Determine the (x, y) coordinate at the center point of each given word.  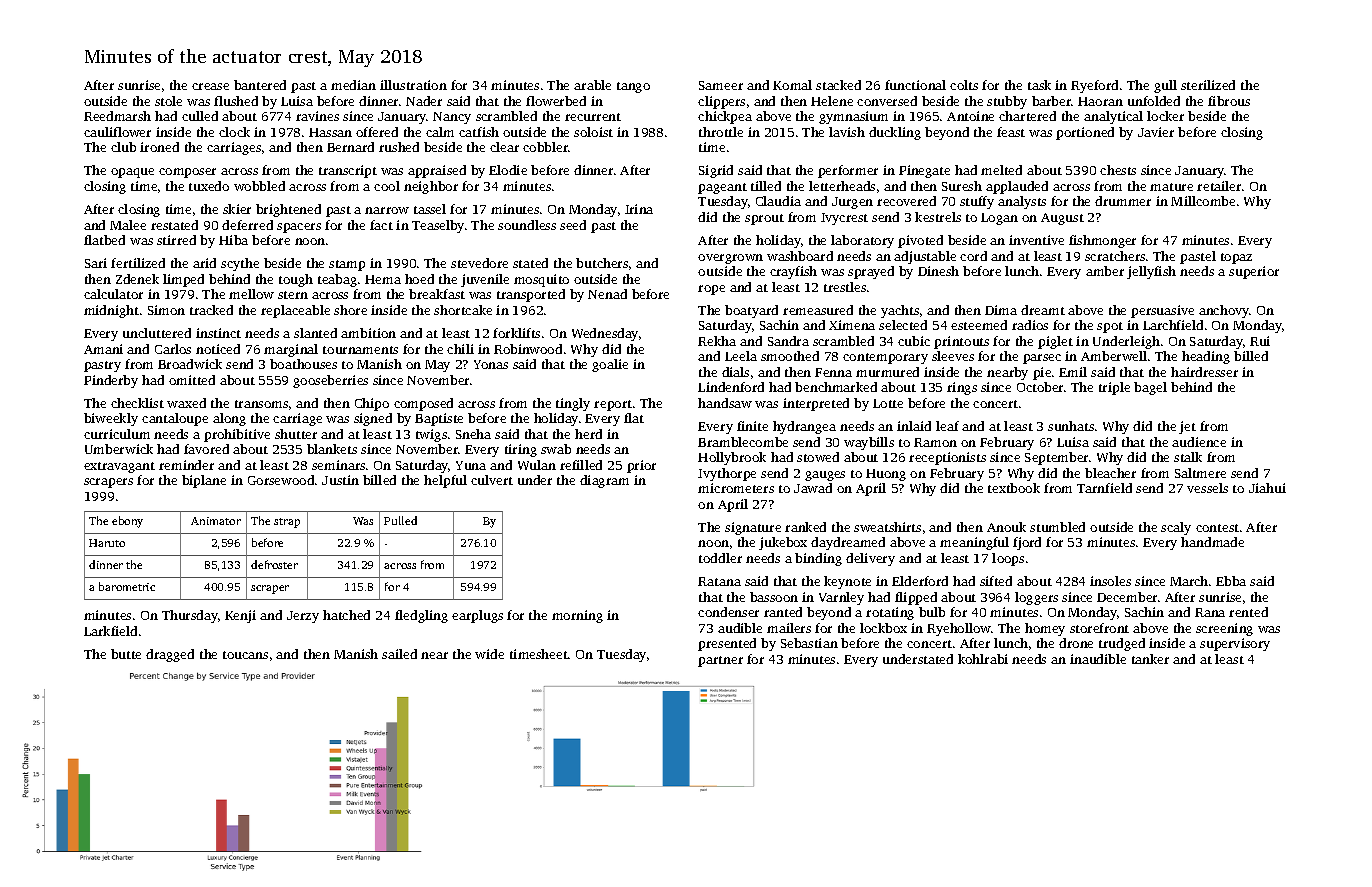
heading (1206, 357)
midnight (111, 311)
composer (187, 173)
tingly (573, 404)
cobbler (546, 147)
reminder (186, 465)
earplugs (477, 616)
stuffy (977, 202)
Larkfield (110, 631)
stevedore (479, 263)
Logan (999, 219)
